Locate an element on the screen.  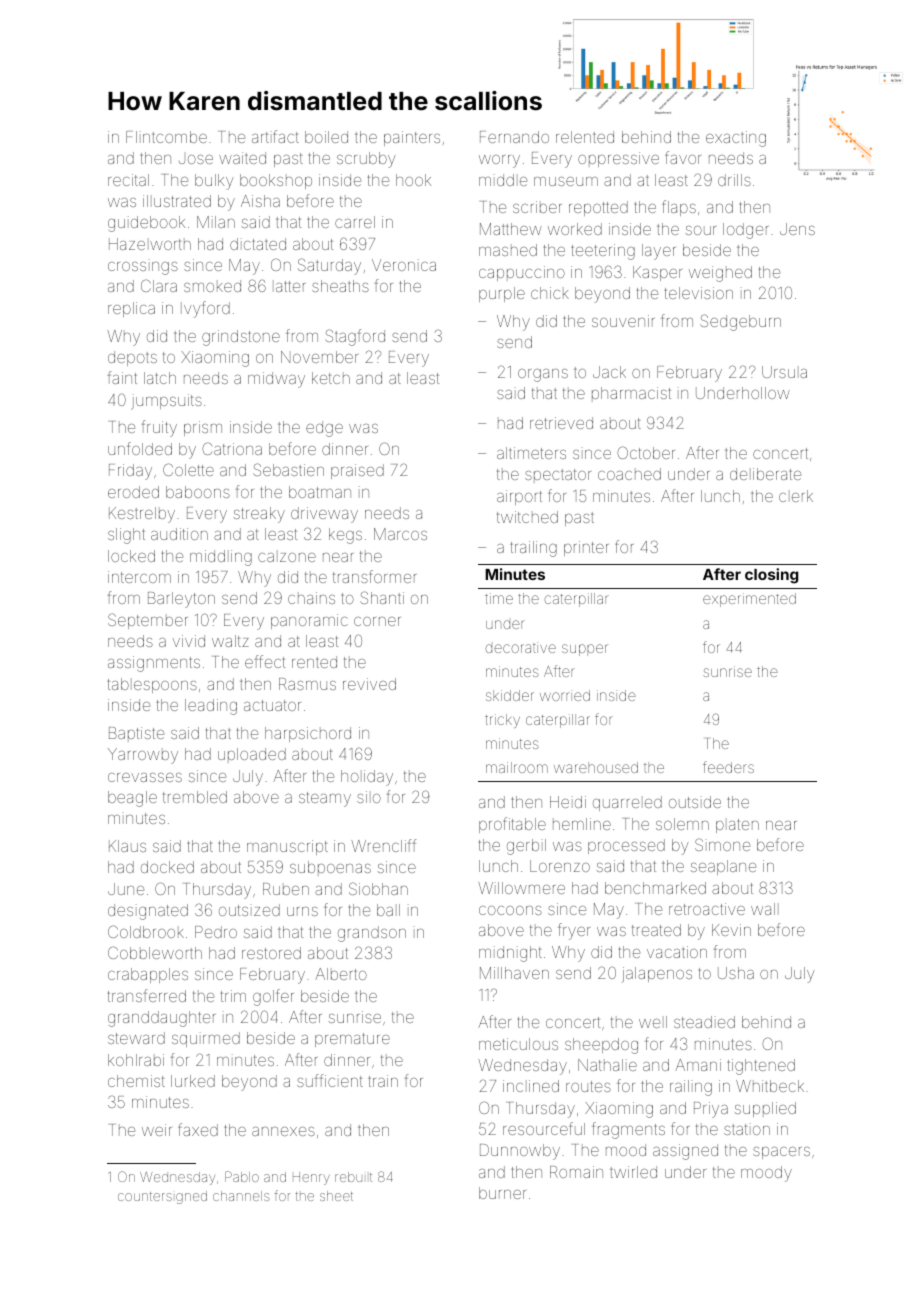
channels is located at coordinates (241, 1196).
